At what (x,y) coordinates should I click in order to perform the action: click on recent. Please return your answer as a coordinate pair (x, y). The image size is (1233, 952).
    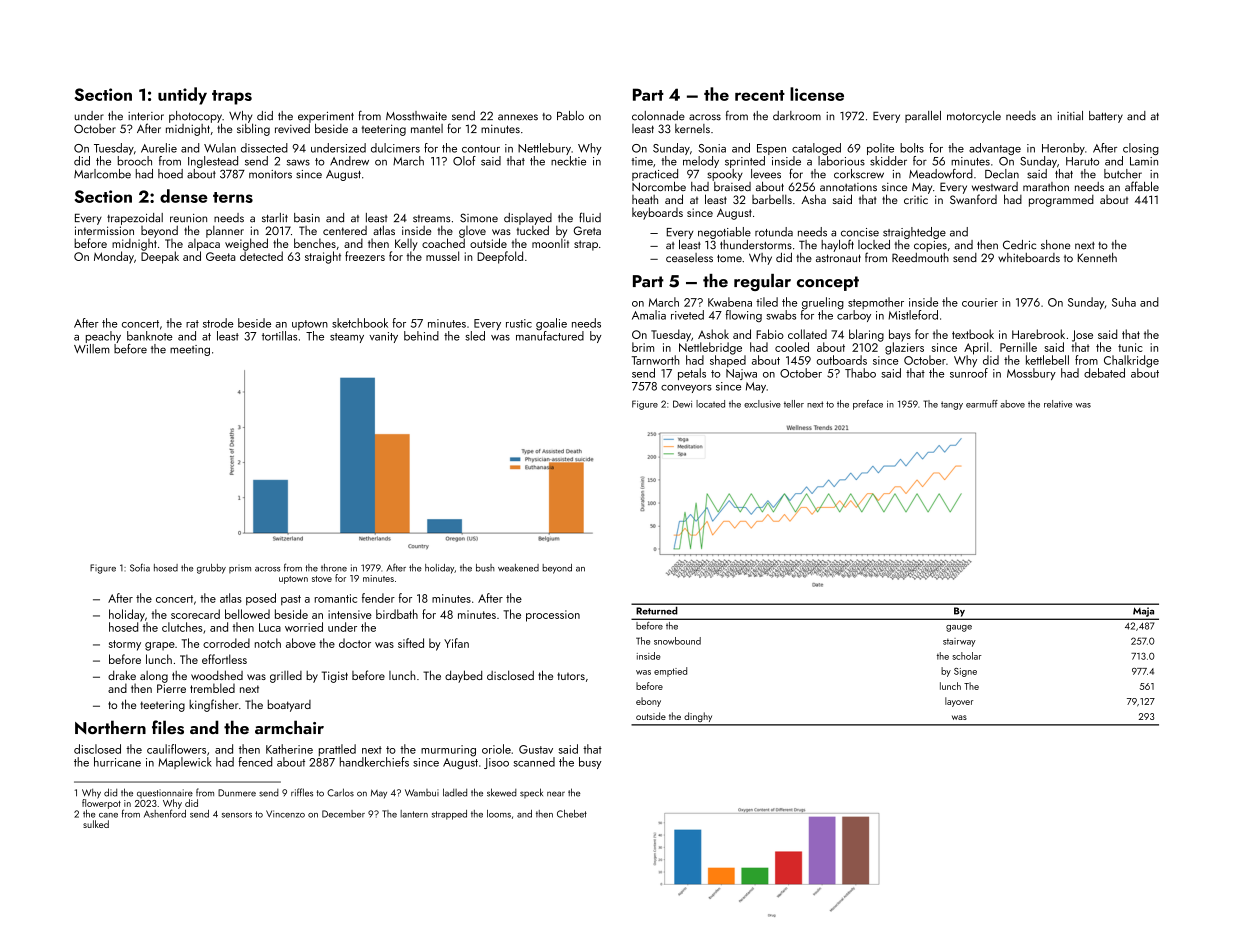
    Looking at the image, I should click on (760, 95).
